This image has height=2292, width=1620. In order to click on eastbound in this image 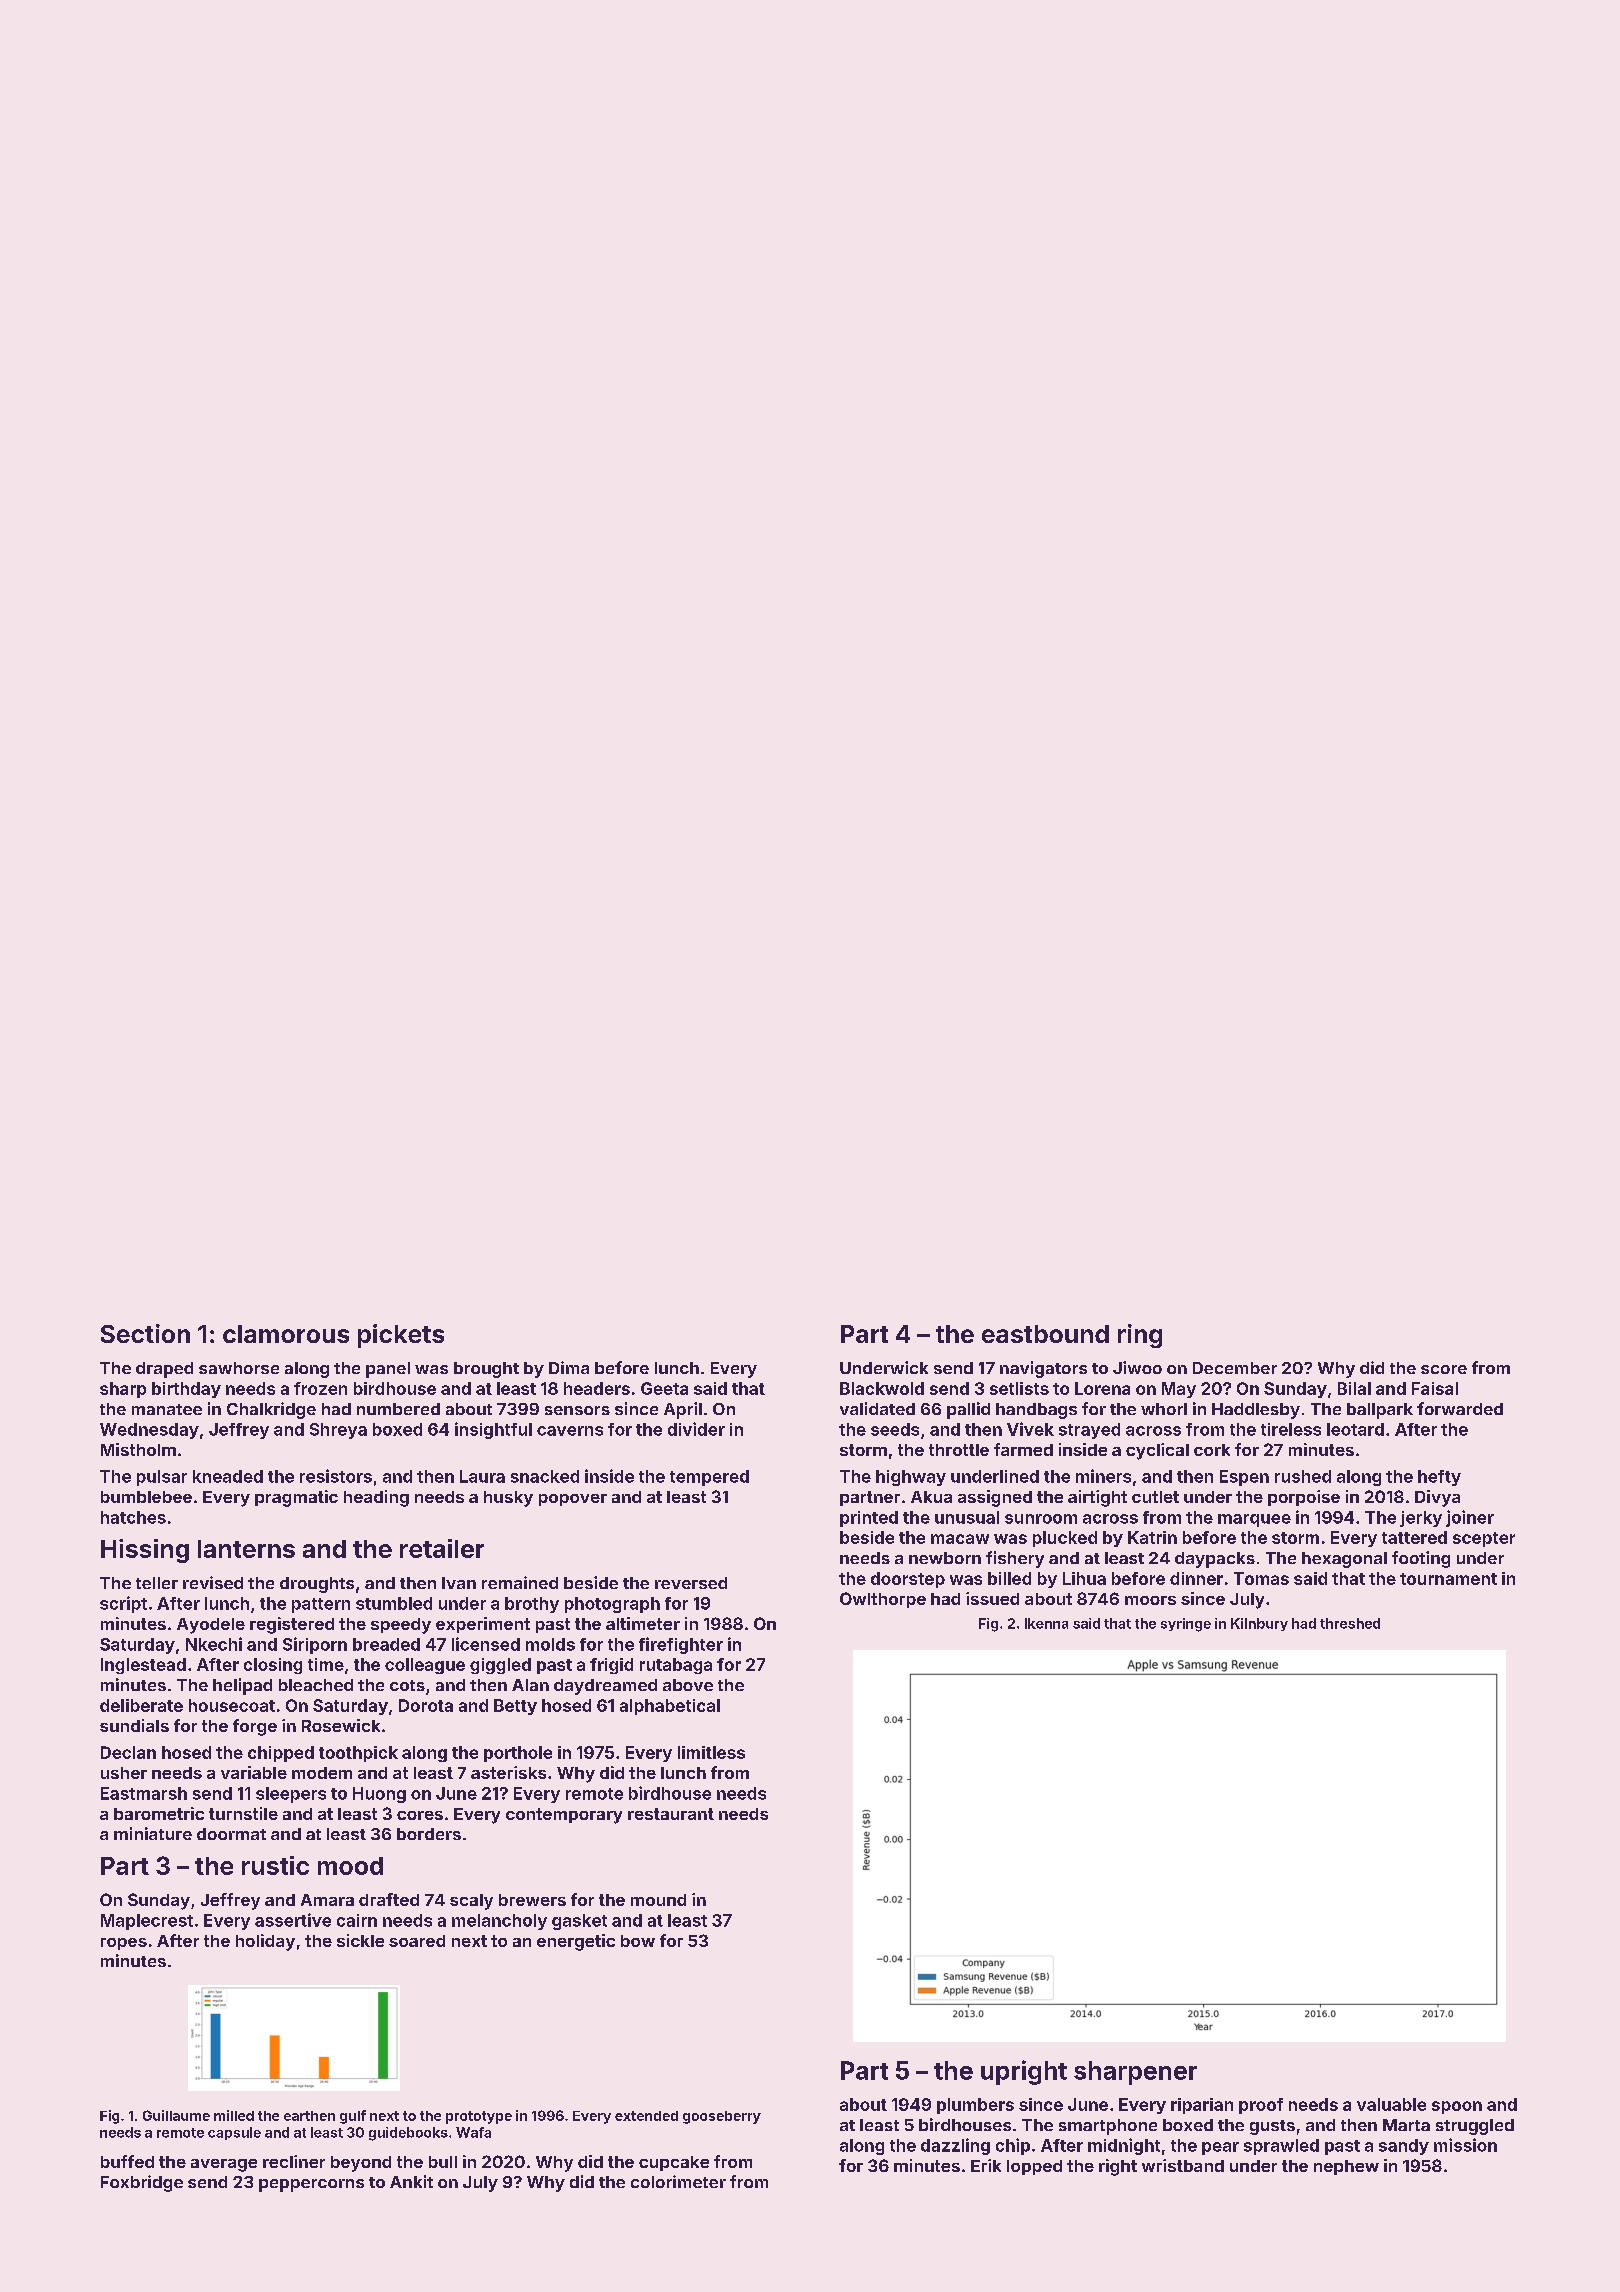, I will do `click(1045, 1334)`.
